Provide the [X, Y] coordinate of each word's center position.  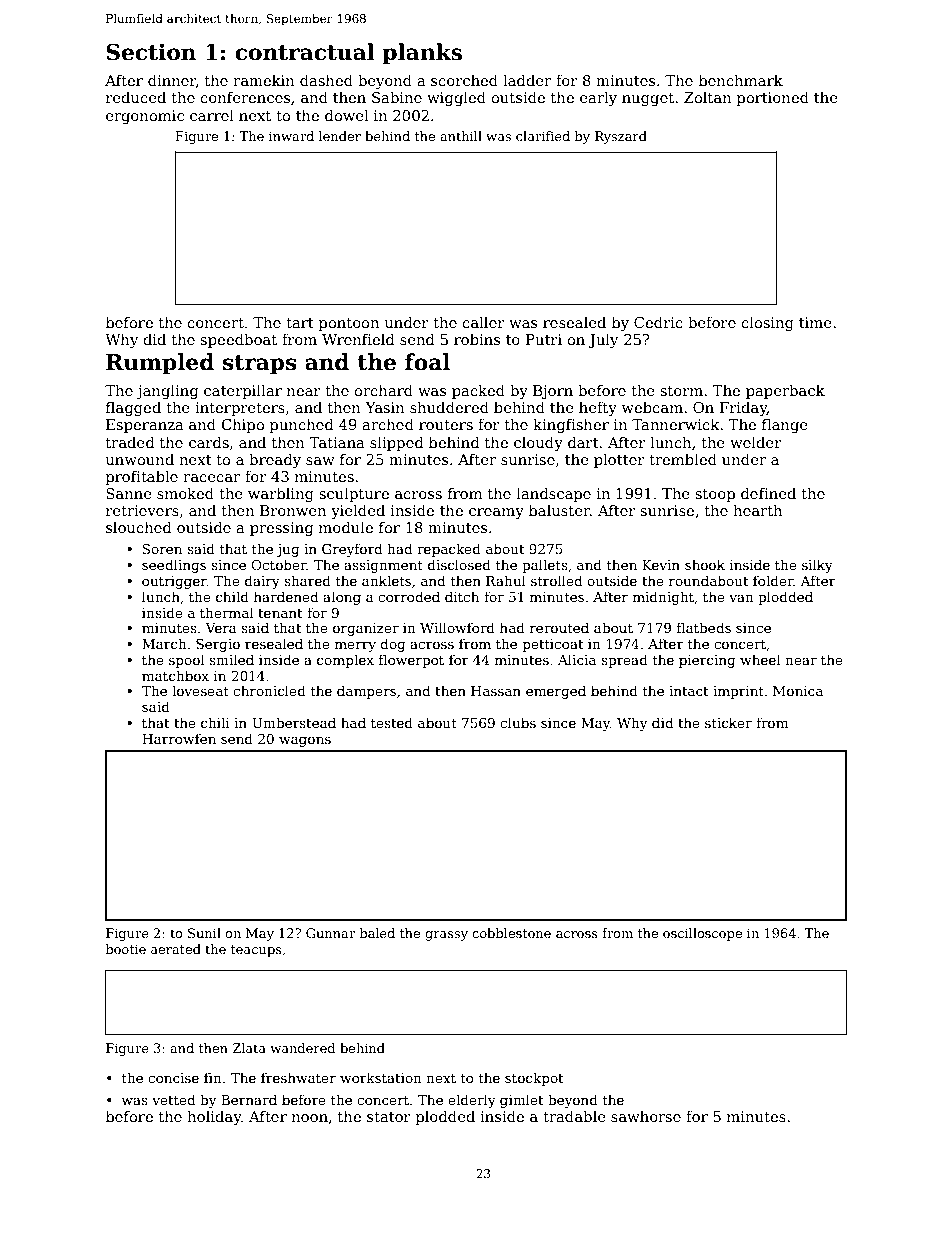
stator [389, 1117]
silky [817, 566]
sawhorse [646, 1116]
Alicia [577, 659]
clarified [543, 136]
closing [767, 323]
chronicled [269, 690]
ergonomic [145, 117]
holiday [214, 1117]
